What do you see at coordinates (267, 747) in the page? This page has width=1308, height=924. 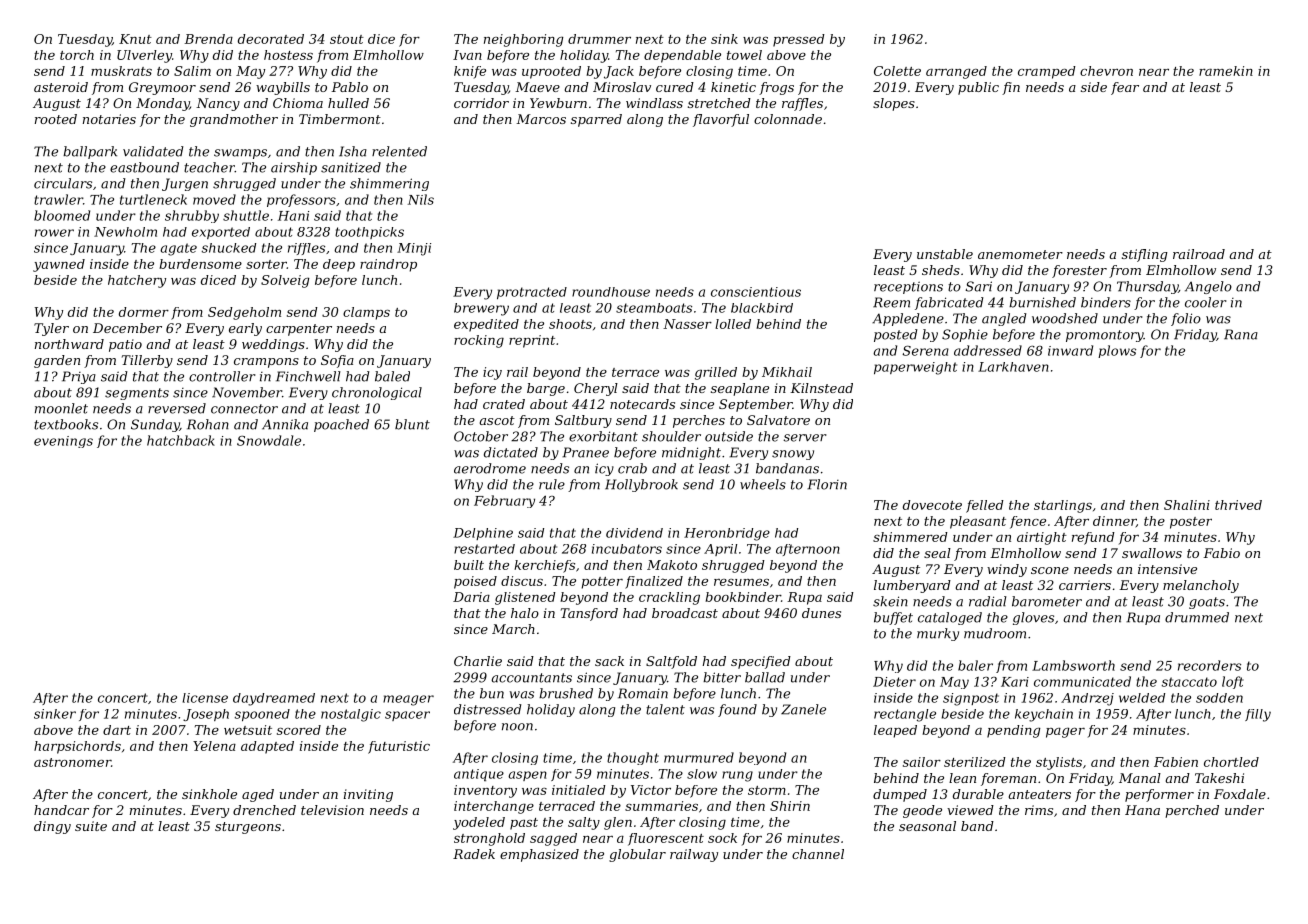 I see `adapted` at bounding box center [267, 747].
